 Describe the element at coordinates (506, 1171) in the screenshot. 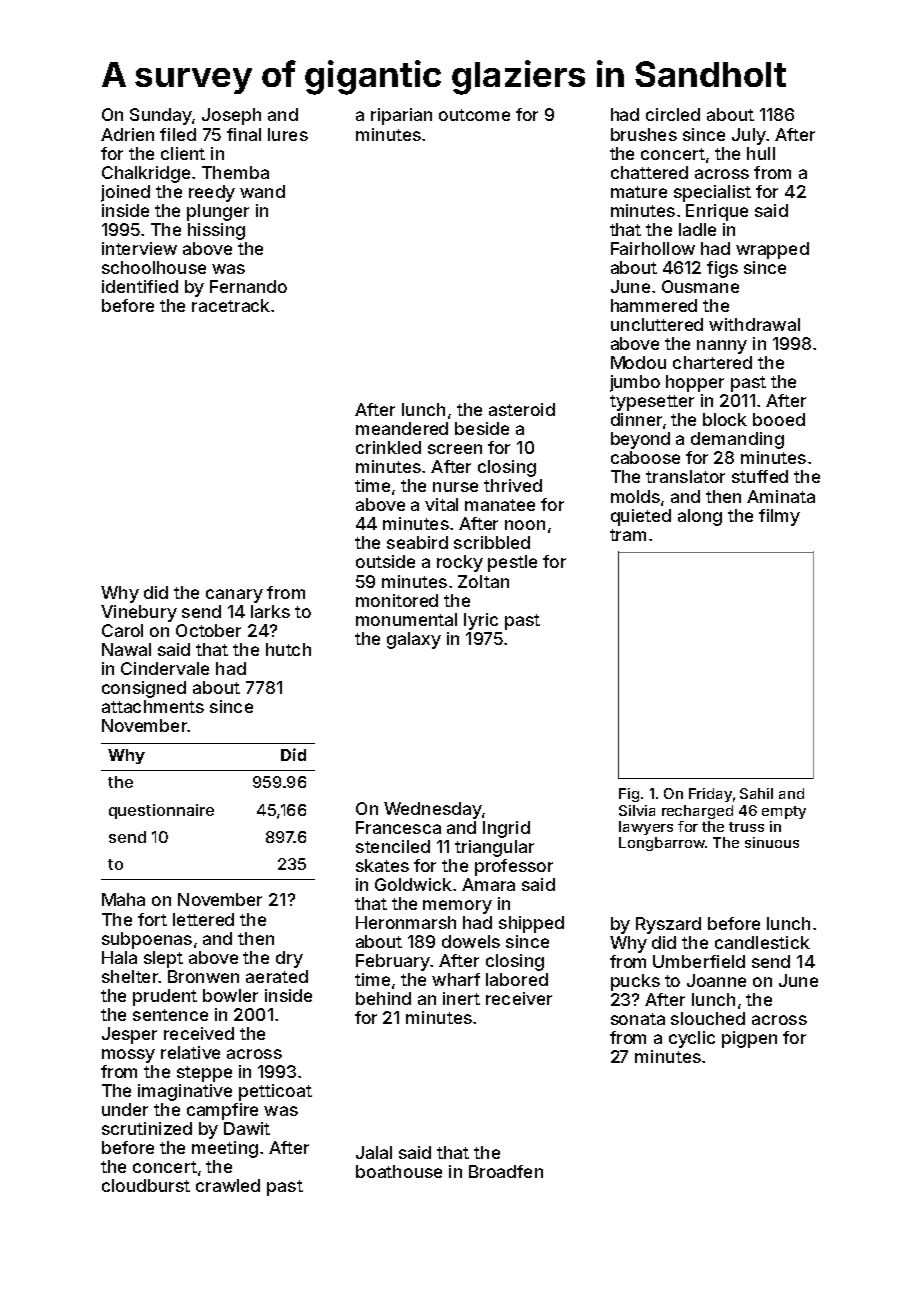

I see `Broadfen` at that location.
